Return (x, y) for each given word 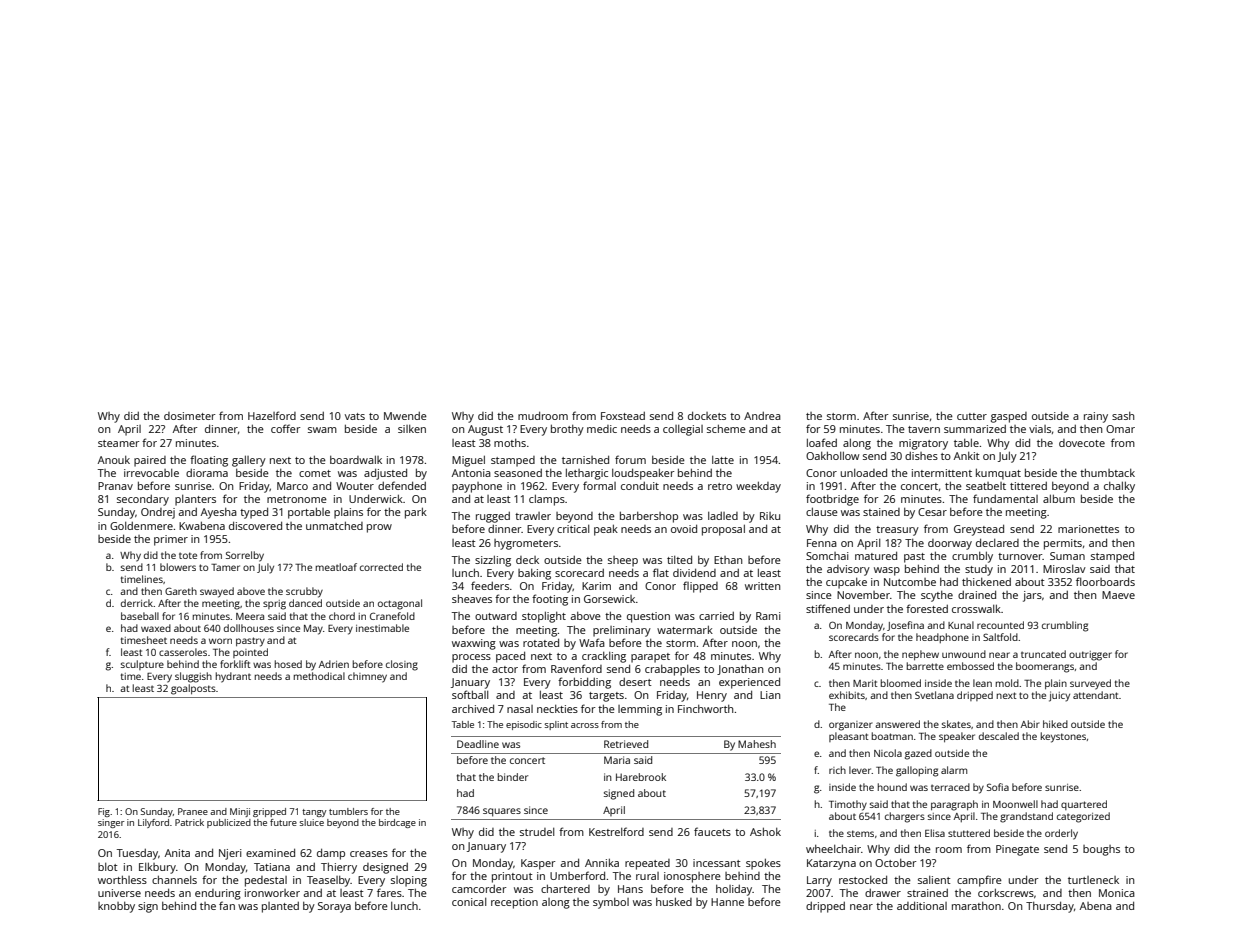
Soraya (334, 907)
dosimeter (190, 416)
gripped (269, 812)
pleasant (849, 737)
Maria (617, 760)
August (485, 430)
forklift (235, 664)
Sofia (998, 787)
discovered (255, 525)
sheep (623, 561)
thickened (986, 582)
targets (606, 697)
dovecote (1082, 443)
